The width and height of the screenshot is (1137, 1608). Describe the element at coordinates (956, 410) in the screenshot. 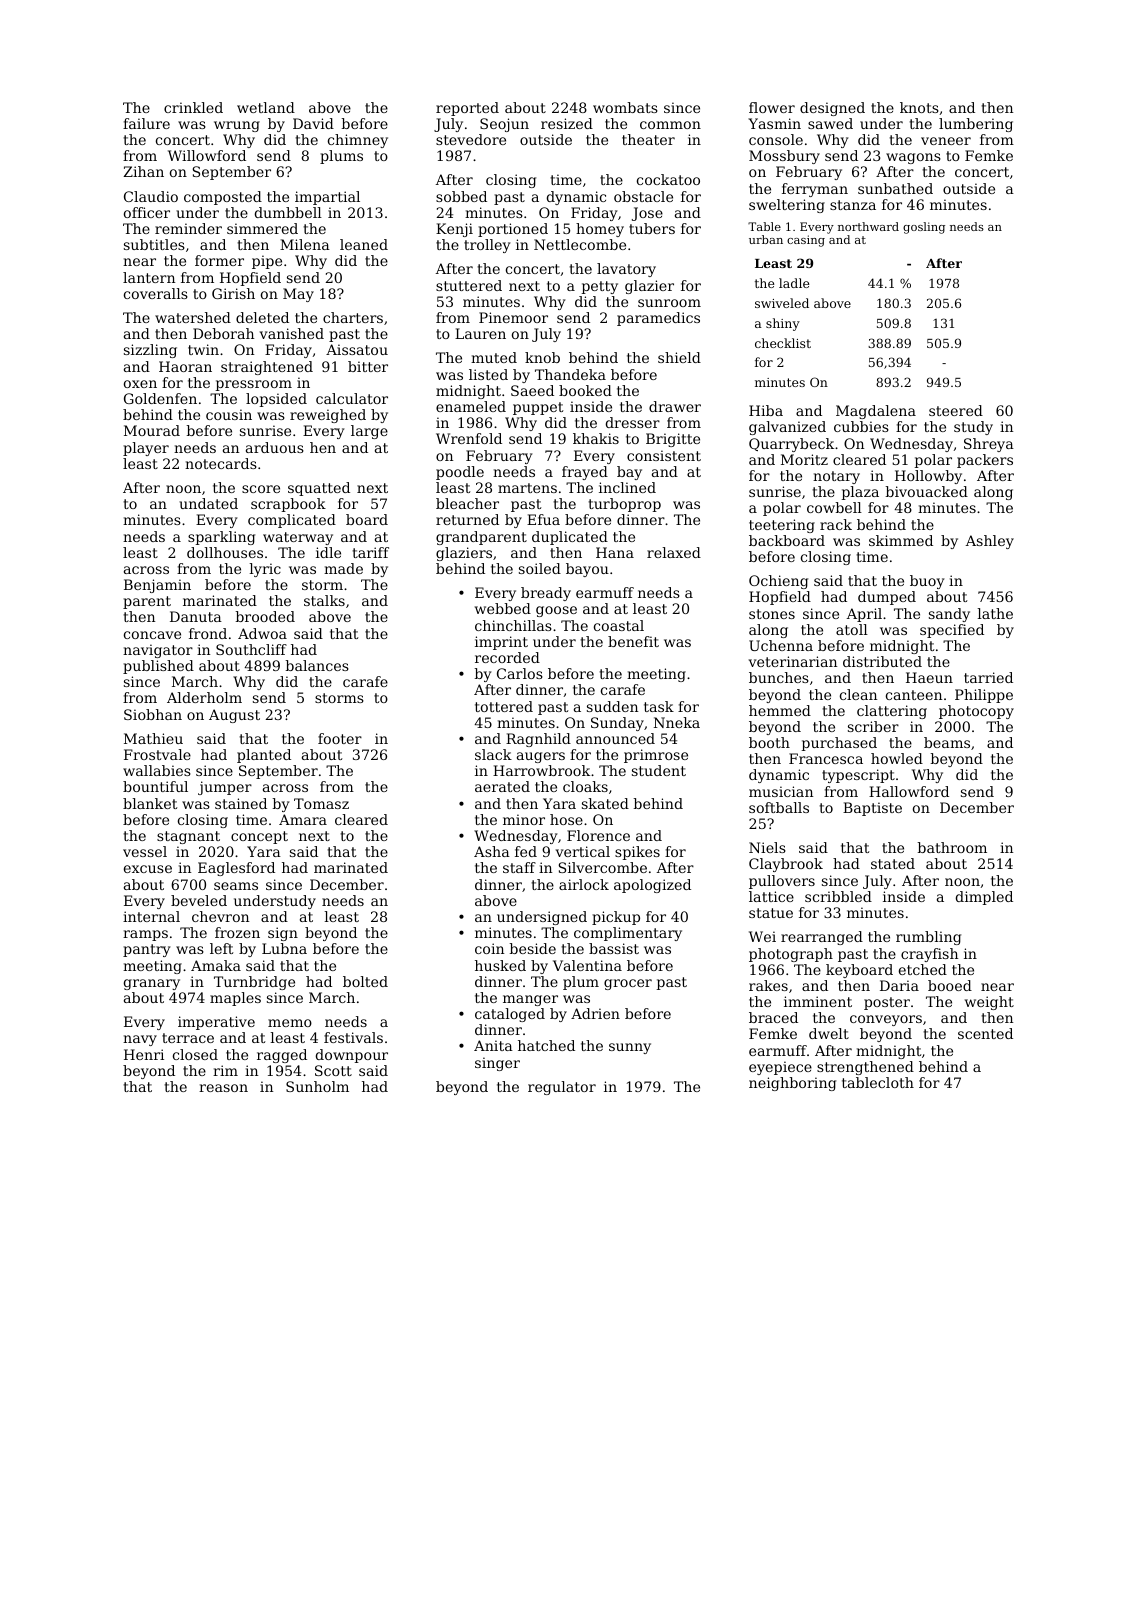

I see `steered` at that location.
